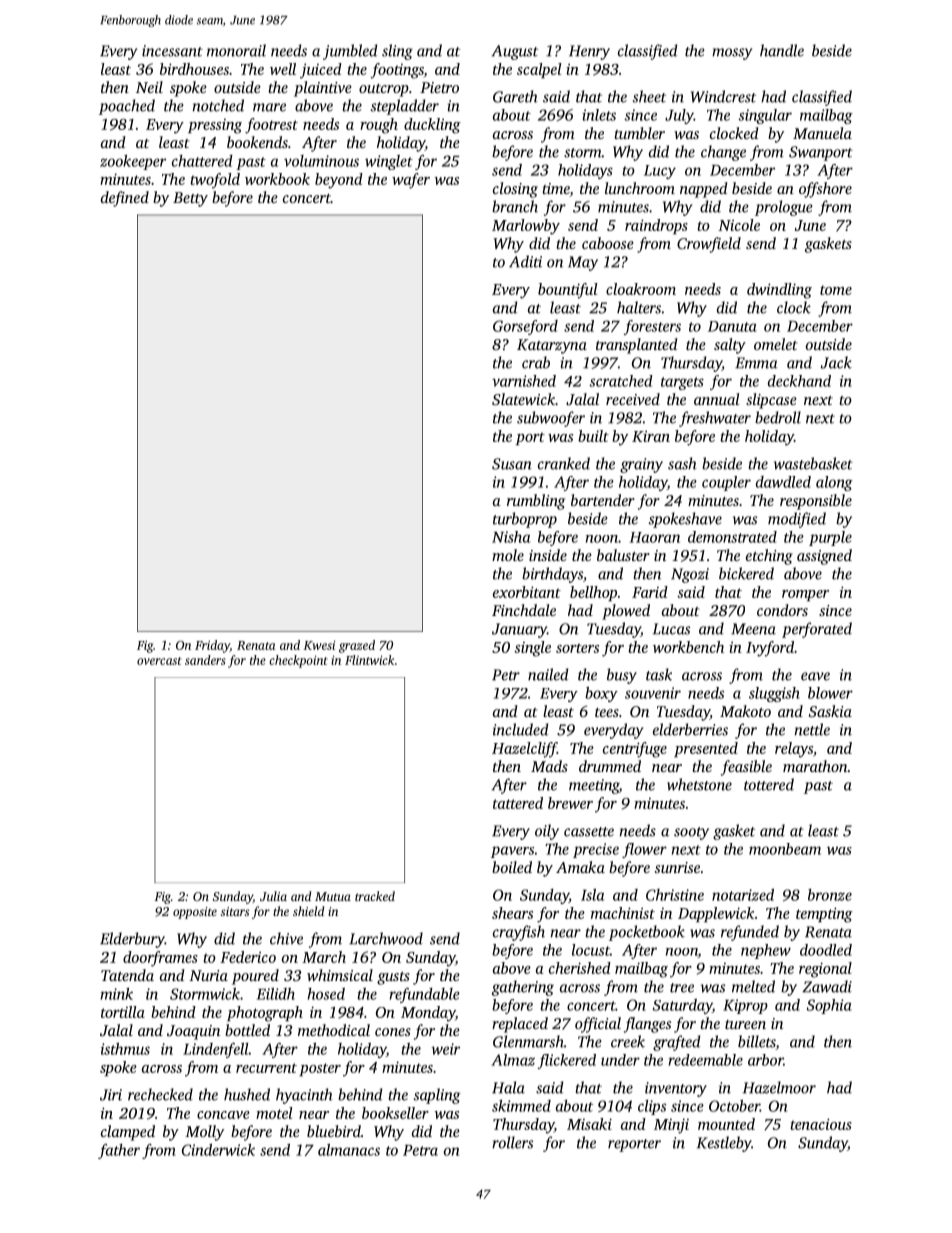  Describe the element at coordinates (745, 711) in the screenshot. I see `Makoto` at that location.
